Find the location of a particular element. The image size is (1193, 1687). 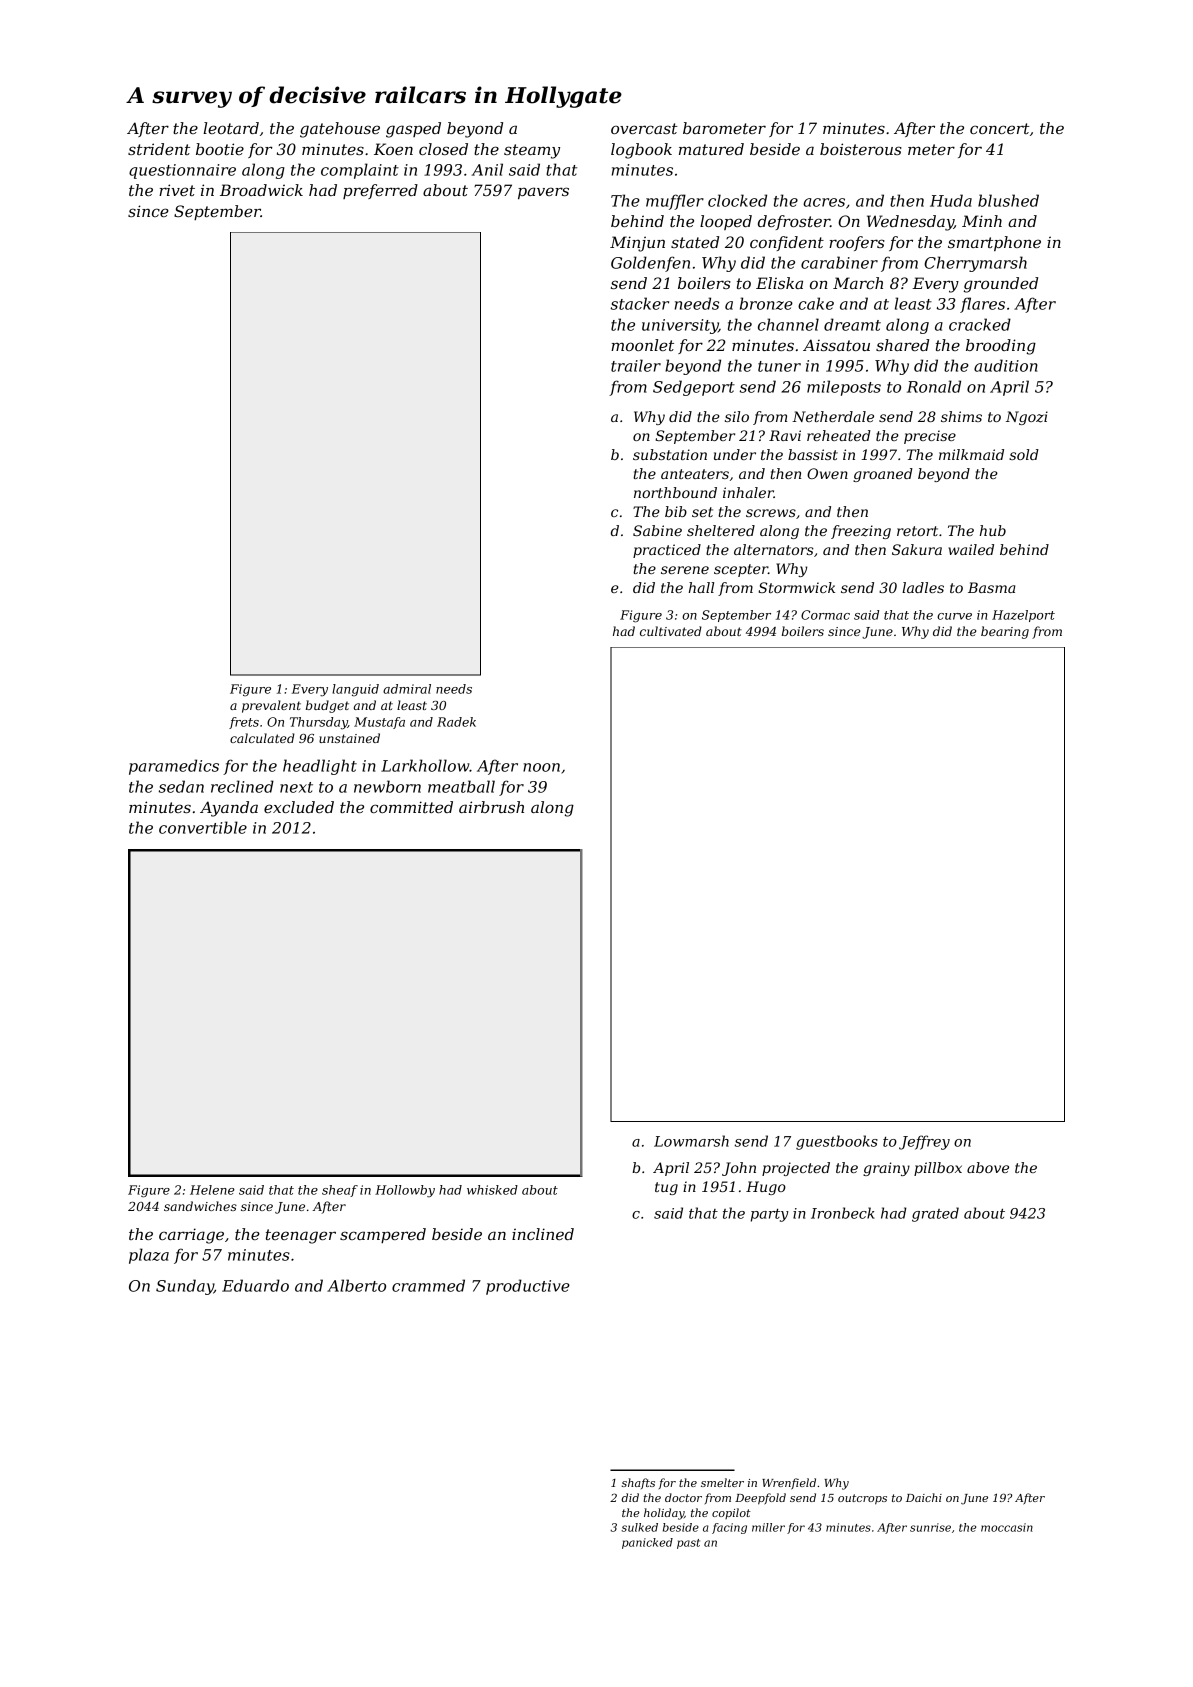

Broadwick is located at coordinates (261, 190).
